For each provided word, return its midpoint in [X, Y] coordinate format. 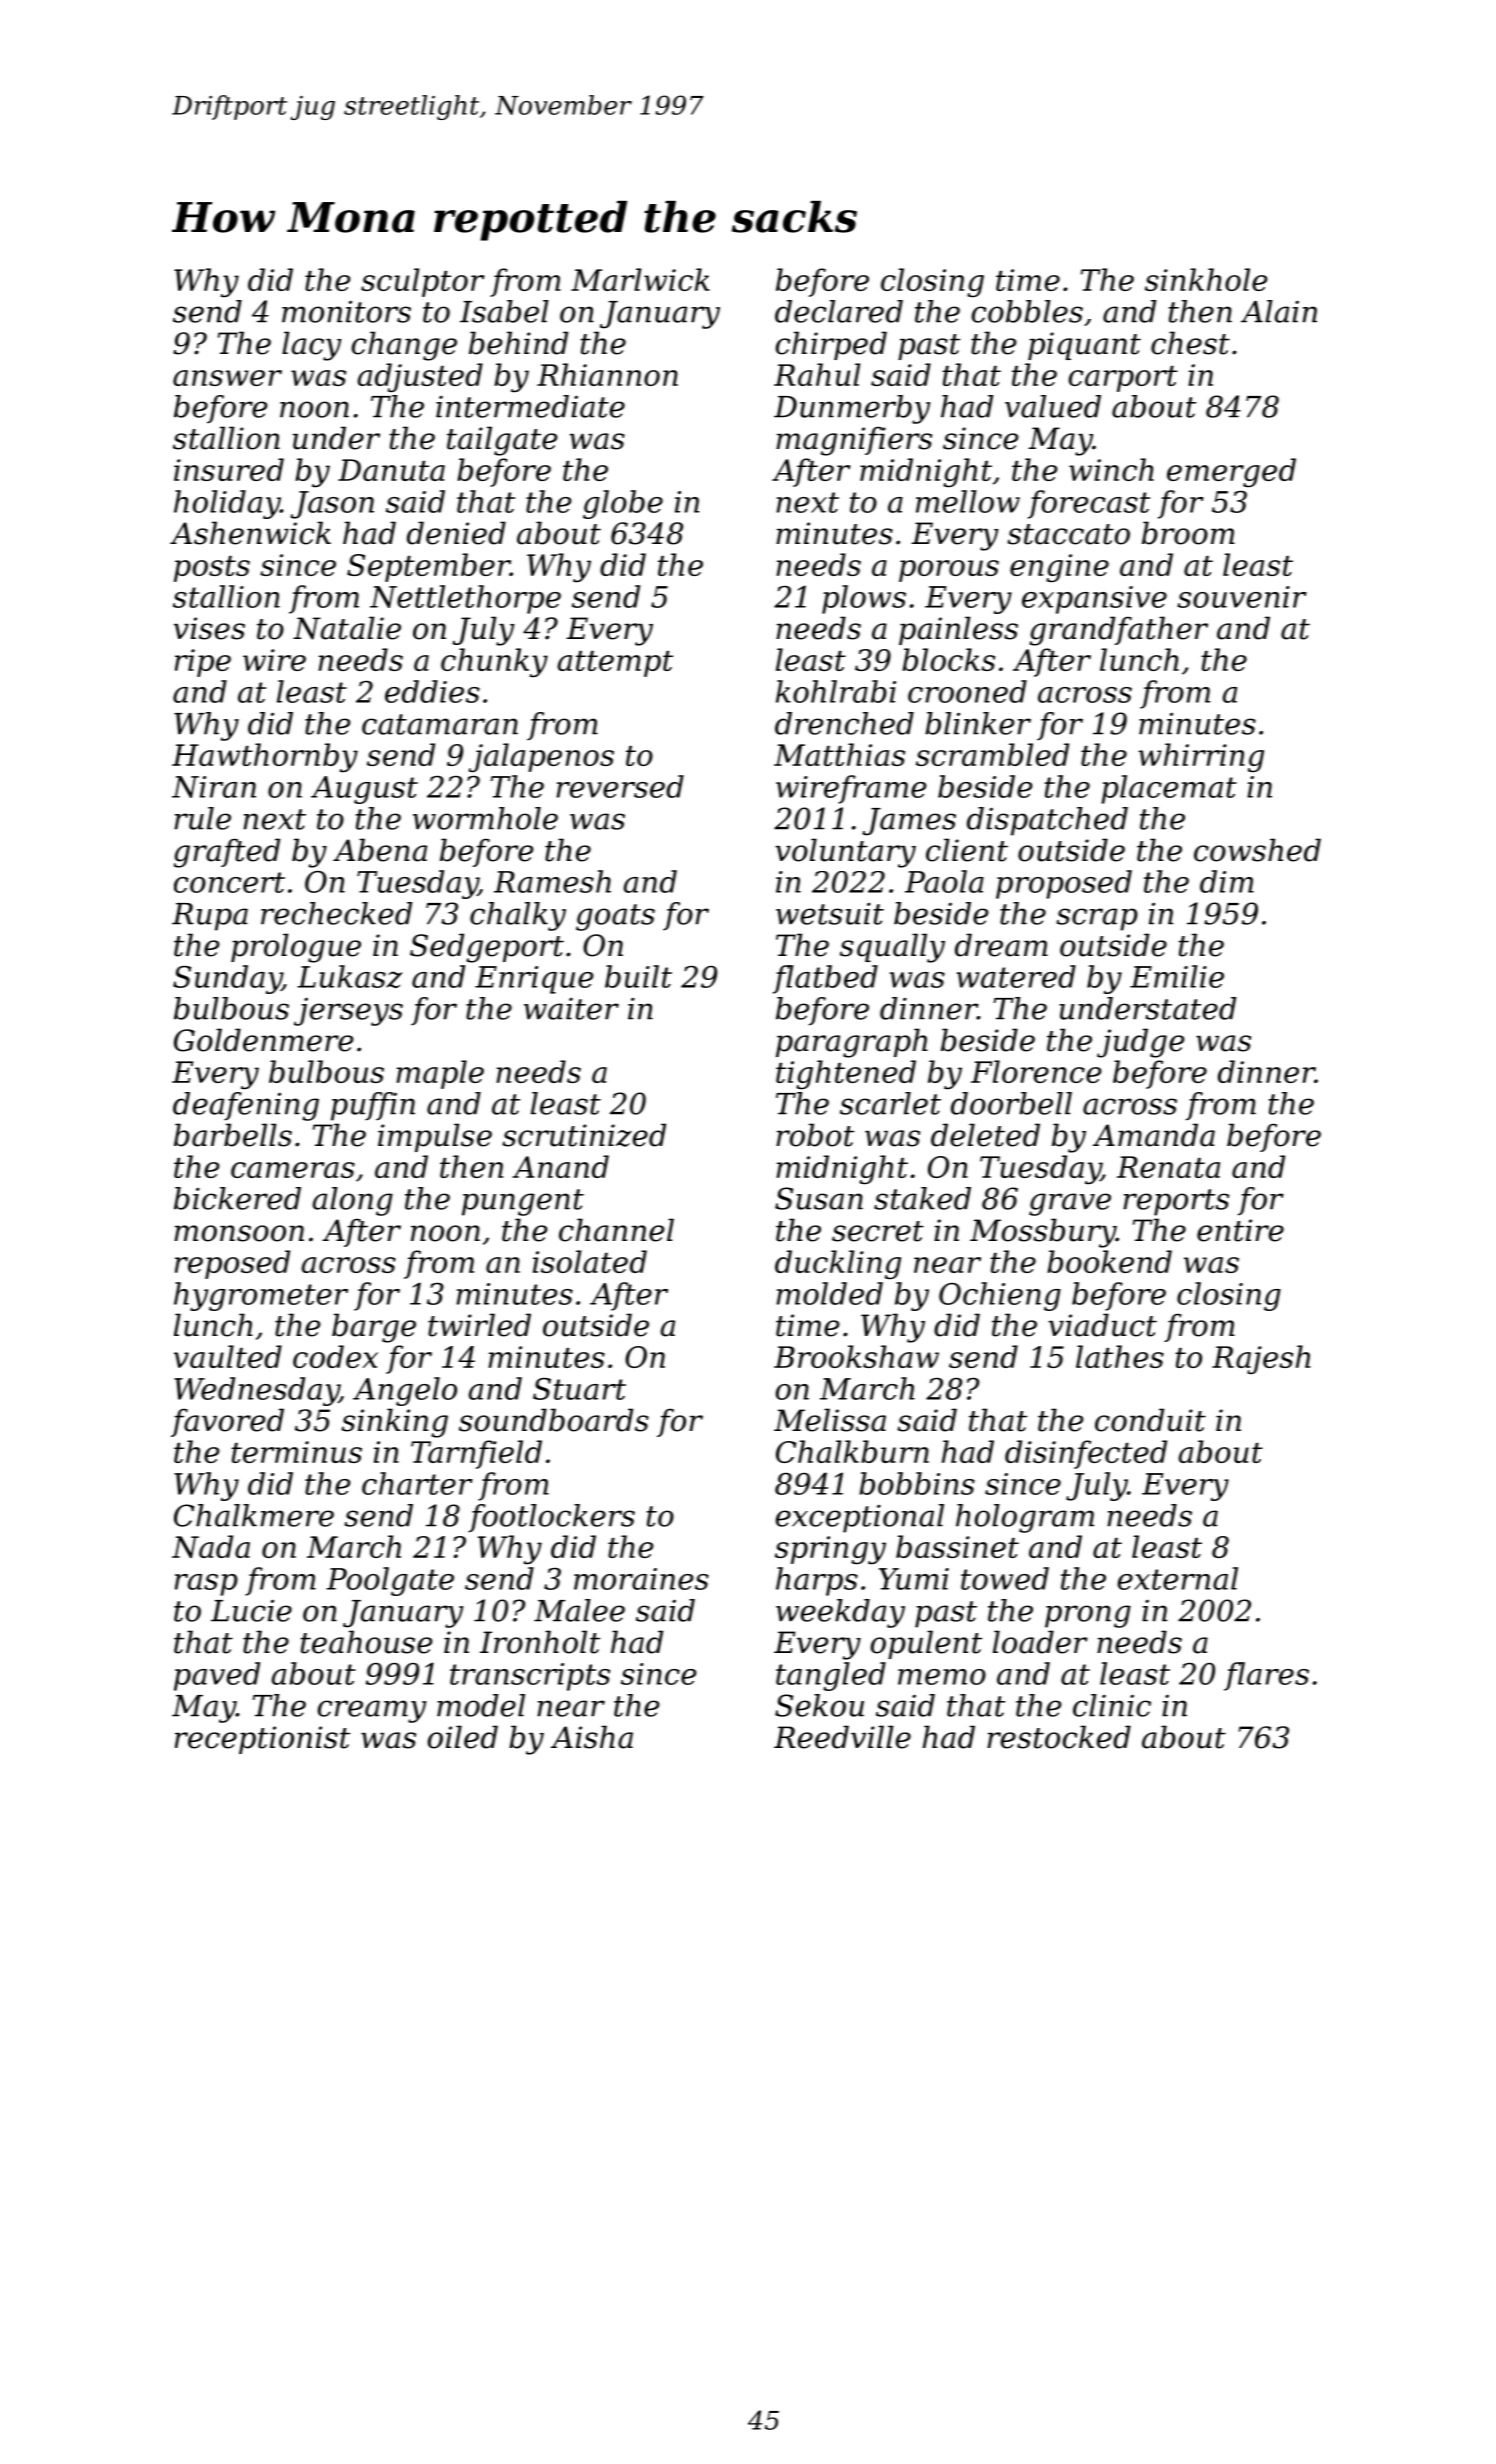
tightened [846, 1075]
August [364, 790]
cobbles [1027, 311]
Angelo [405, 1391]
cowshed [1257, 850]
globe [623, 504]
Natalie [347, 628]
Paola [944, 881]
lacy [312, 346]
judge [1140, 1043]
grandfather [1118, 631]
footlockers [551, 1518]
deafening [246, 1106]
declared [839, 311]
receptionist [262, 1740]
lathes [1120, 1356]
